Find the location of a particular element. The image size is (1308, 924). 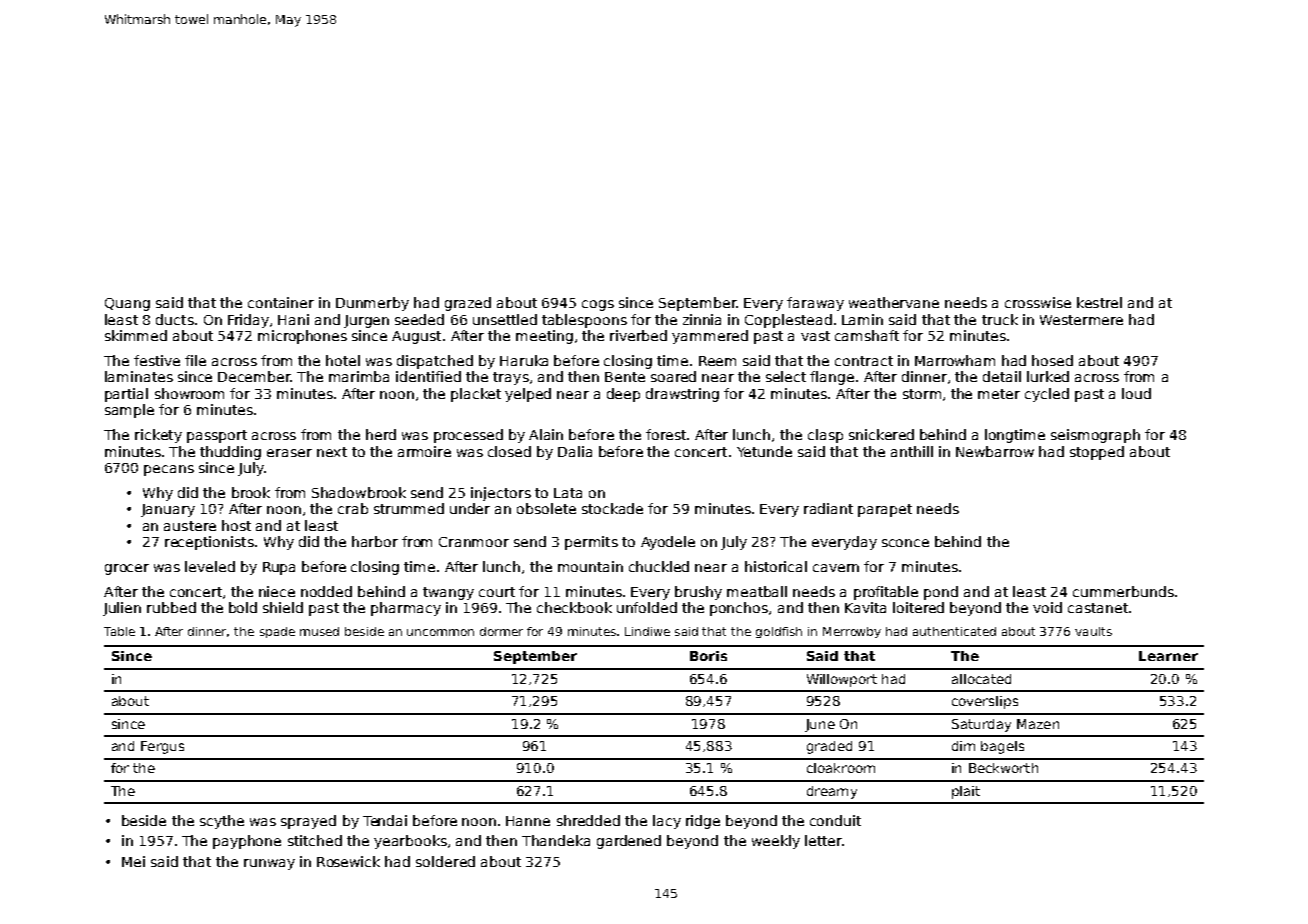

Reem is located at coordinates (717, 361).
